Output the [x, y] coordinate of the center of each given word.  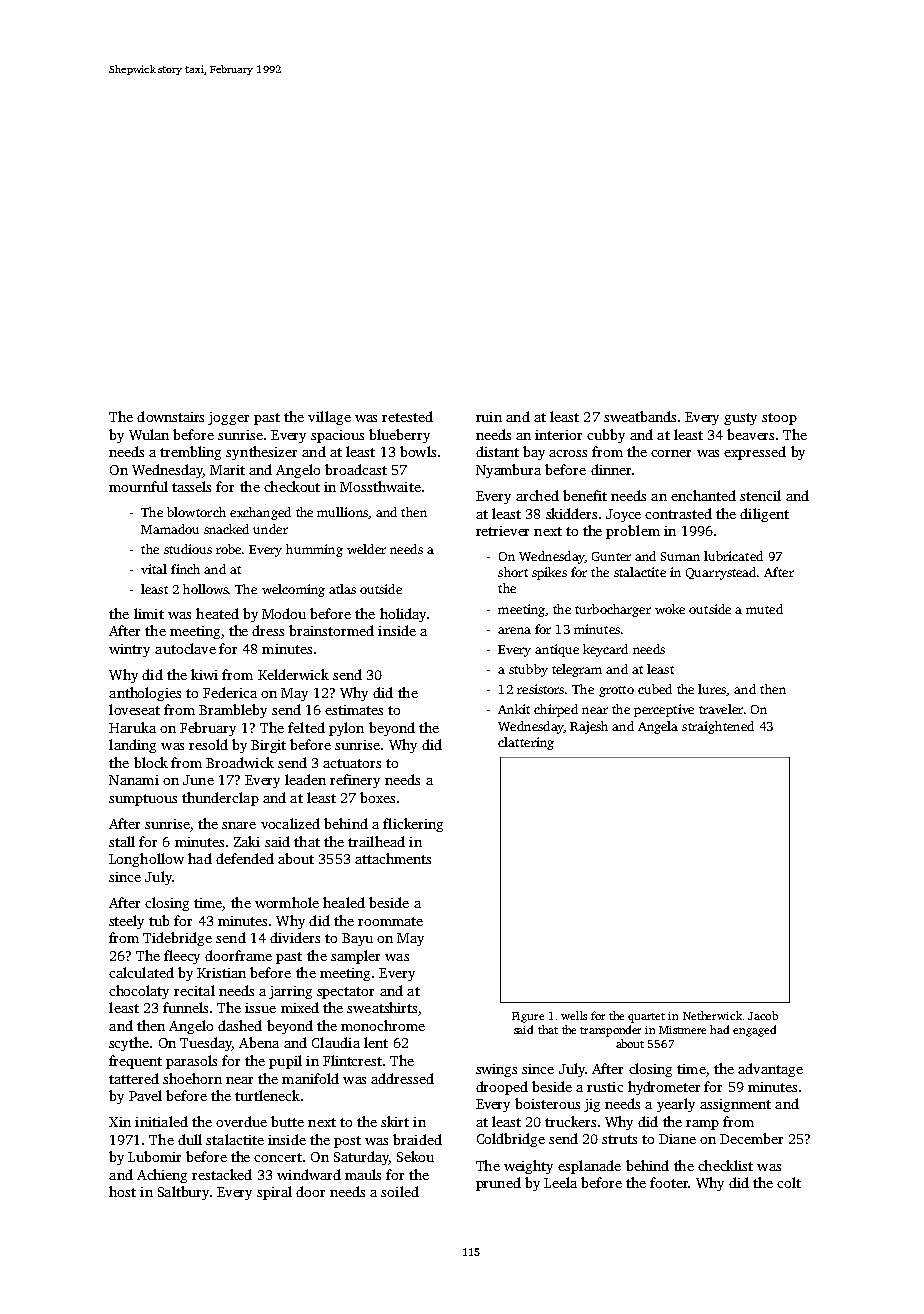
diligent [764, 515]
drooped [502, 1088]
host [122, 1191]
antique [557, 650]
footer [669, 1182]
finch [185, 569]
